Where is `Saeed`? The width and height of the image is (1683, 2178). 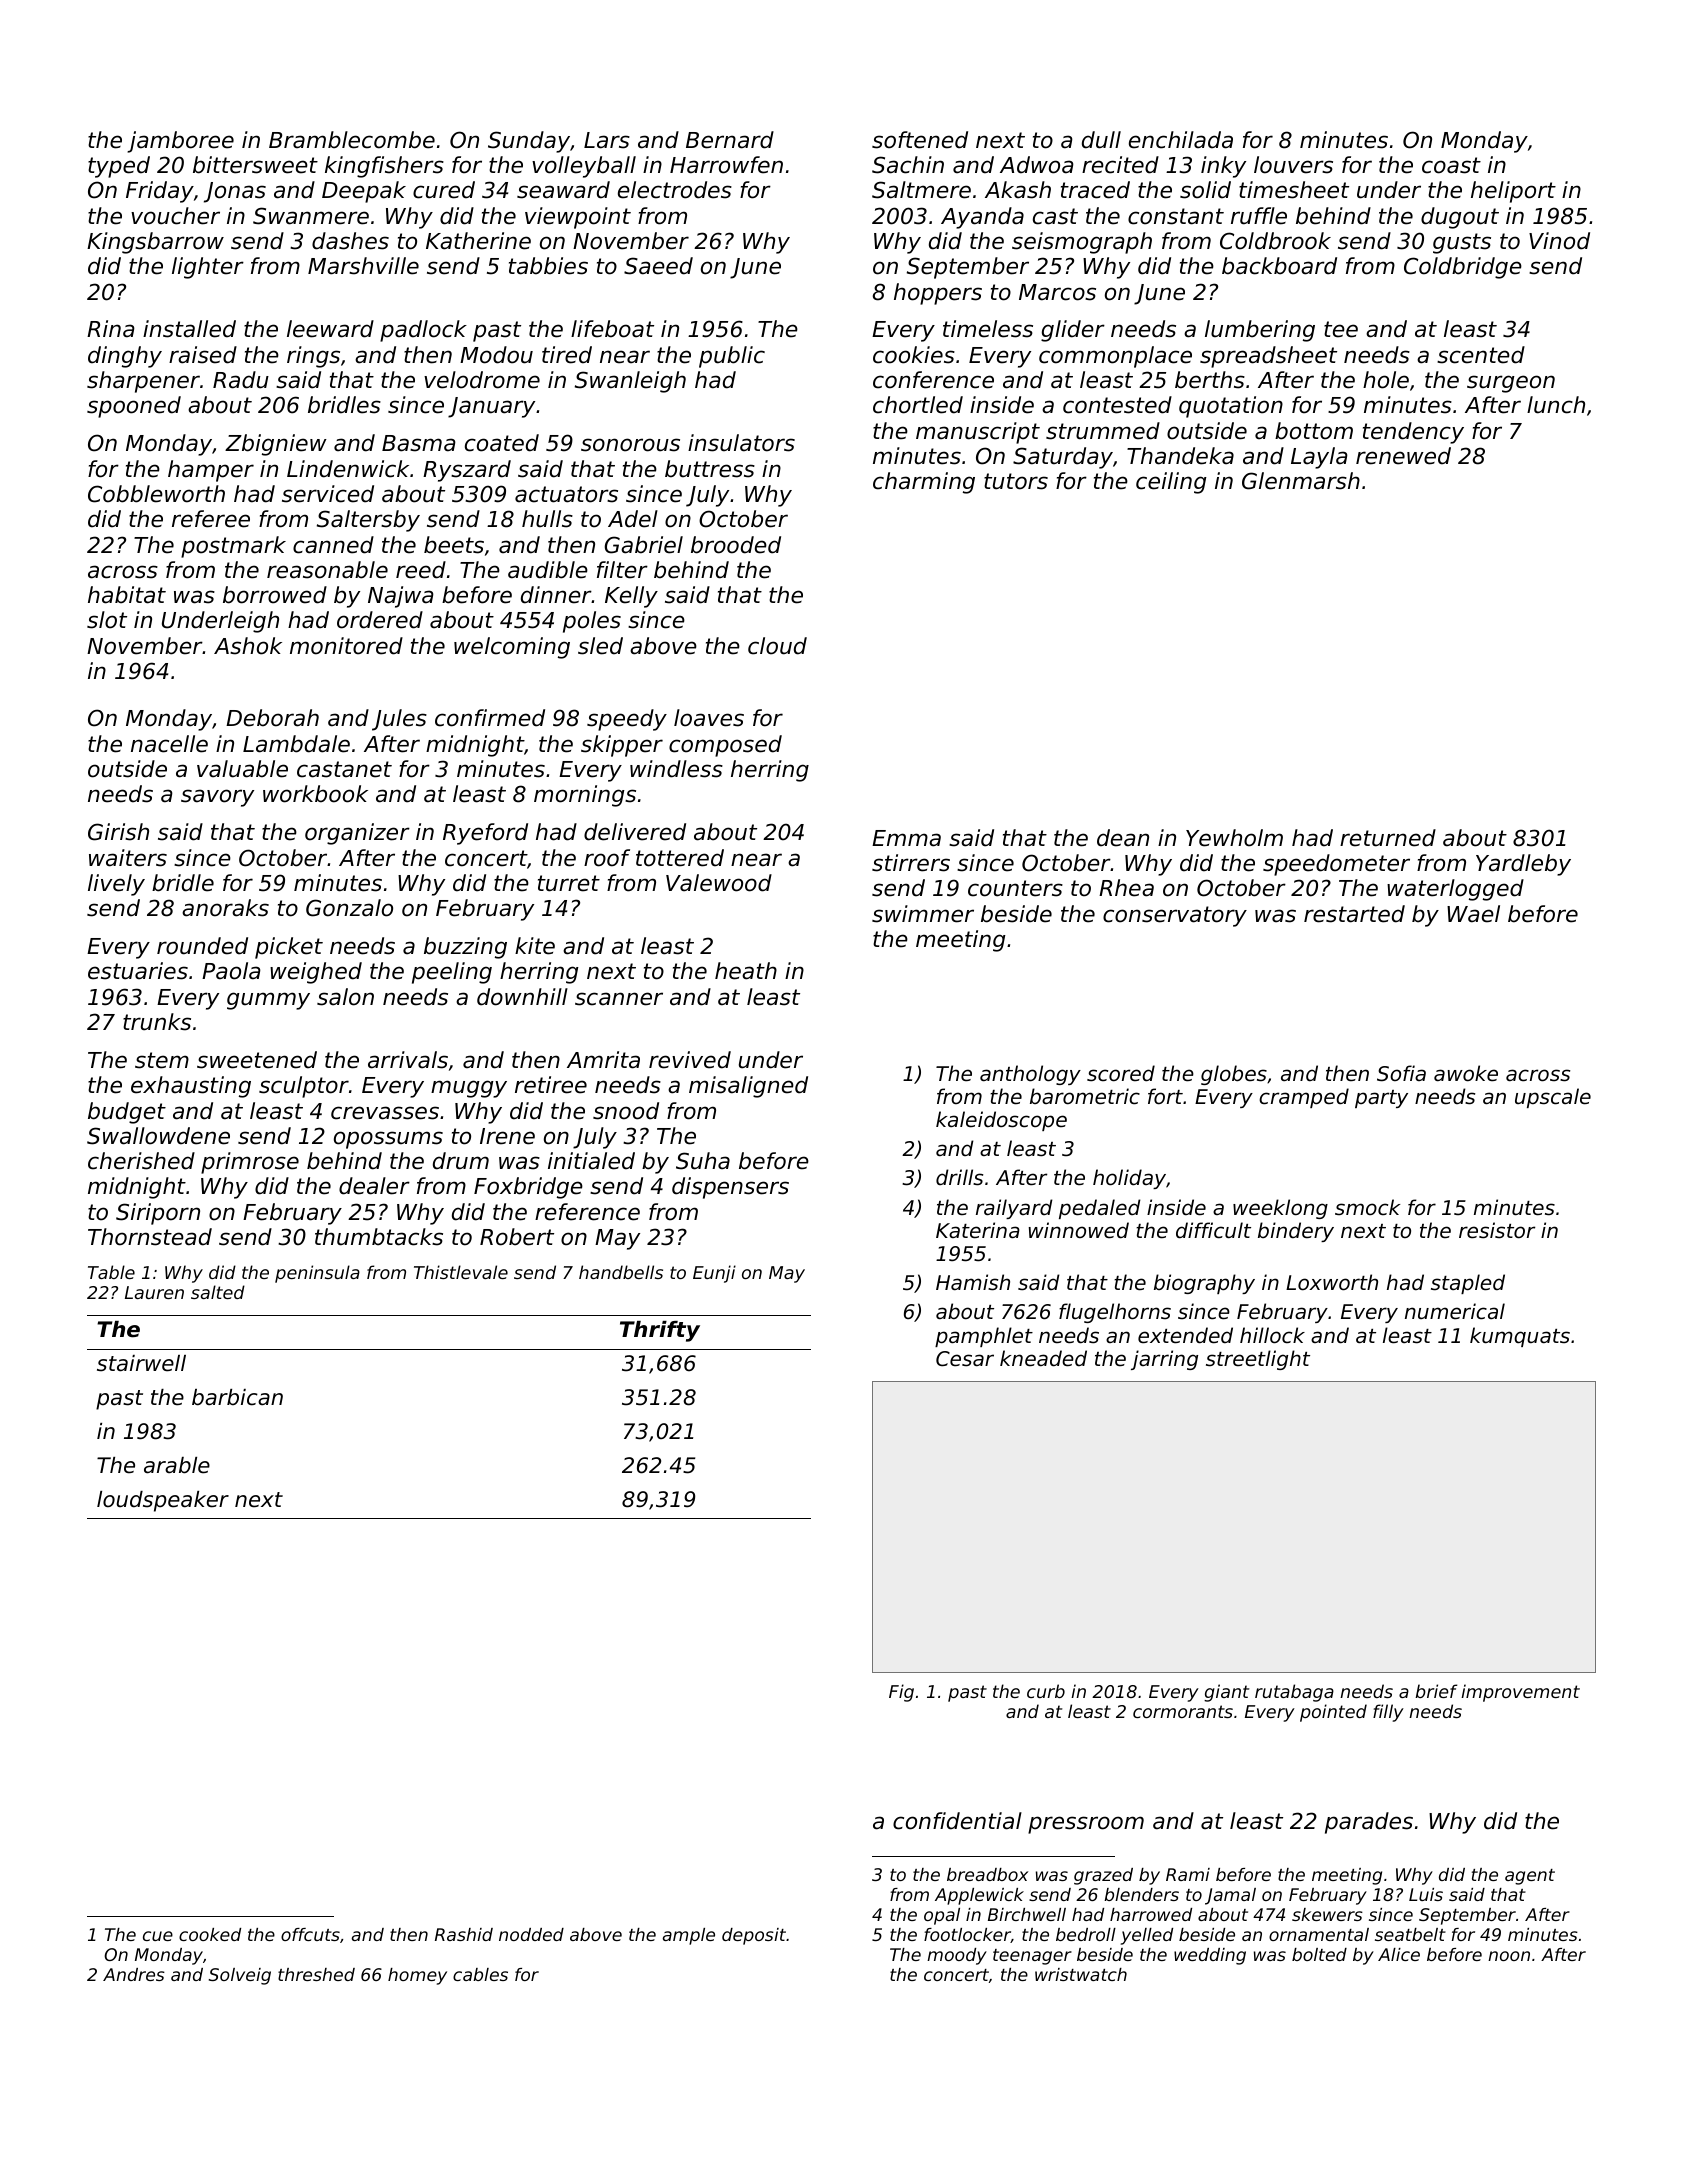 Saeed is located at coordinates (658, 266).
